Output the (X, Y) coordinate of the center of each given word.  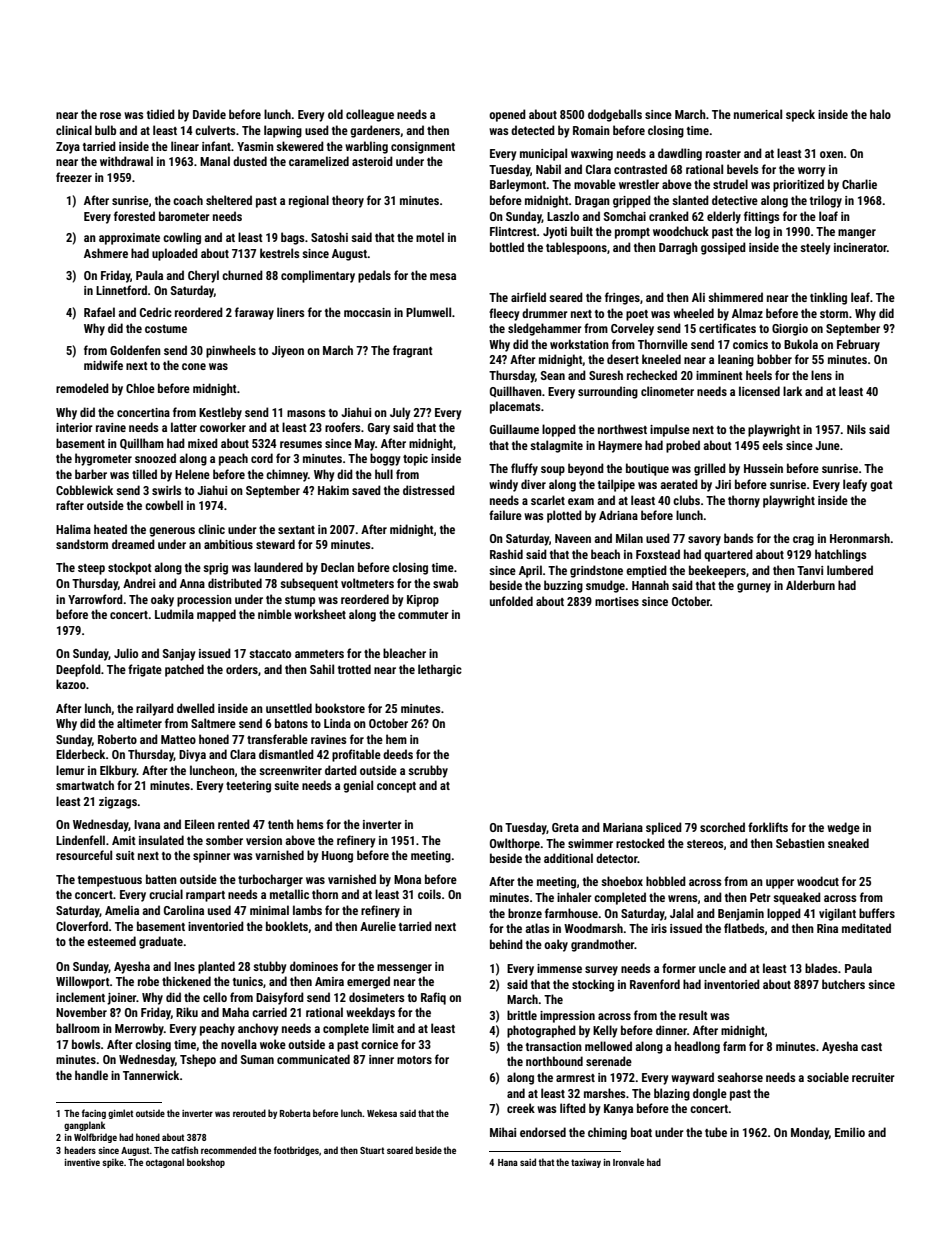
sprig (215, 569)
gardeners (375, 131)
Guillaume (514, 429)
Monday (810, 1133)
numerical (758, 114)
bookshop (206, 1163)
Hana (508, 1162)
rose (110, 115)
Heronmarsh (860, 538)
